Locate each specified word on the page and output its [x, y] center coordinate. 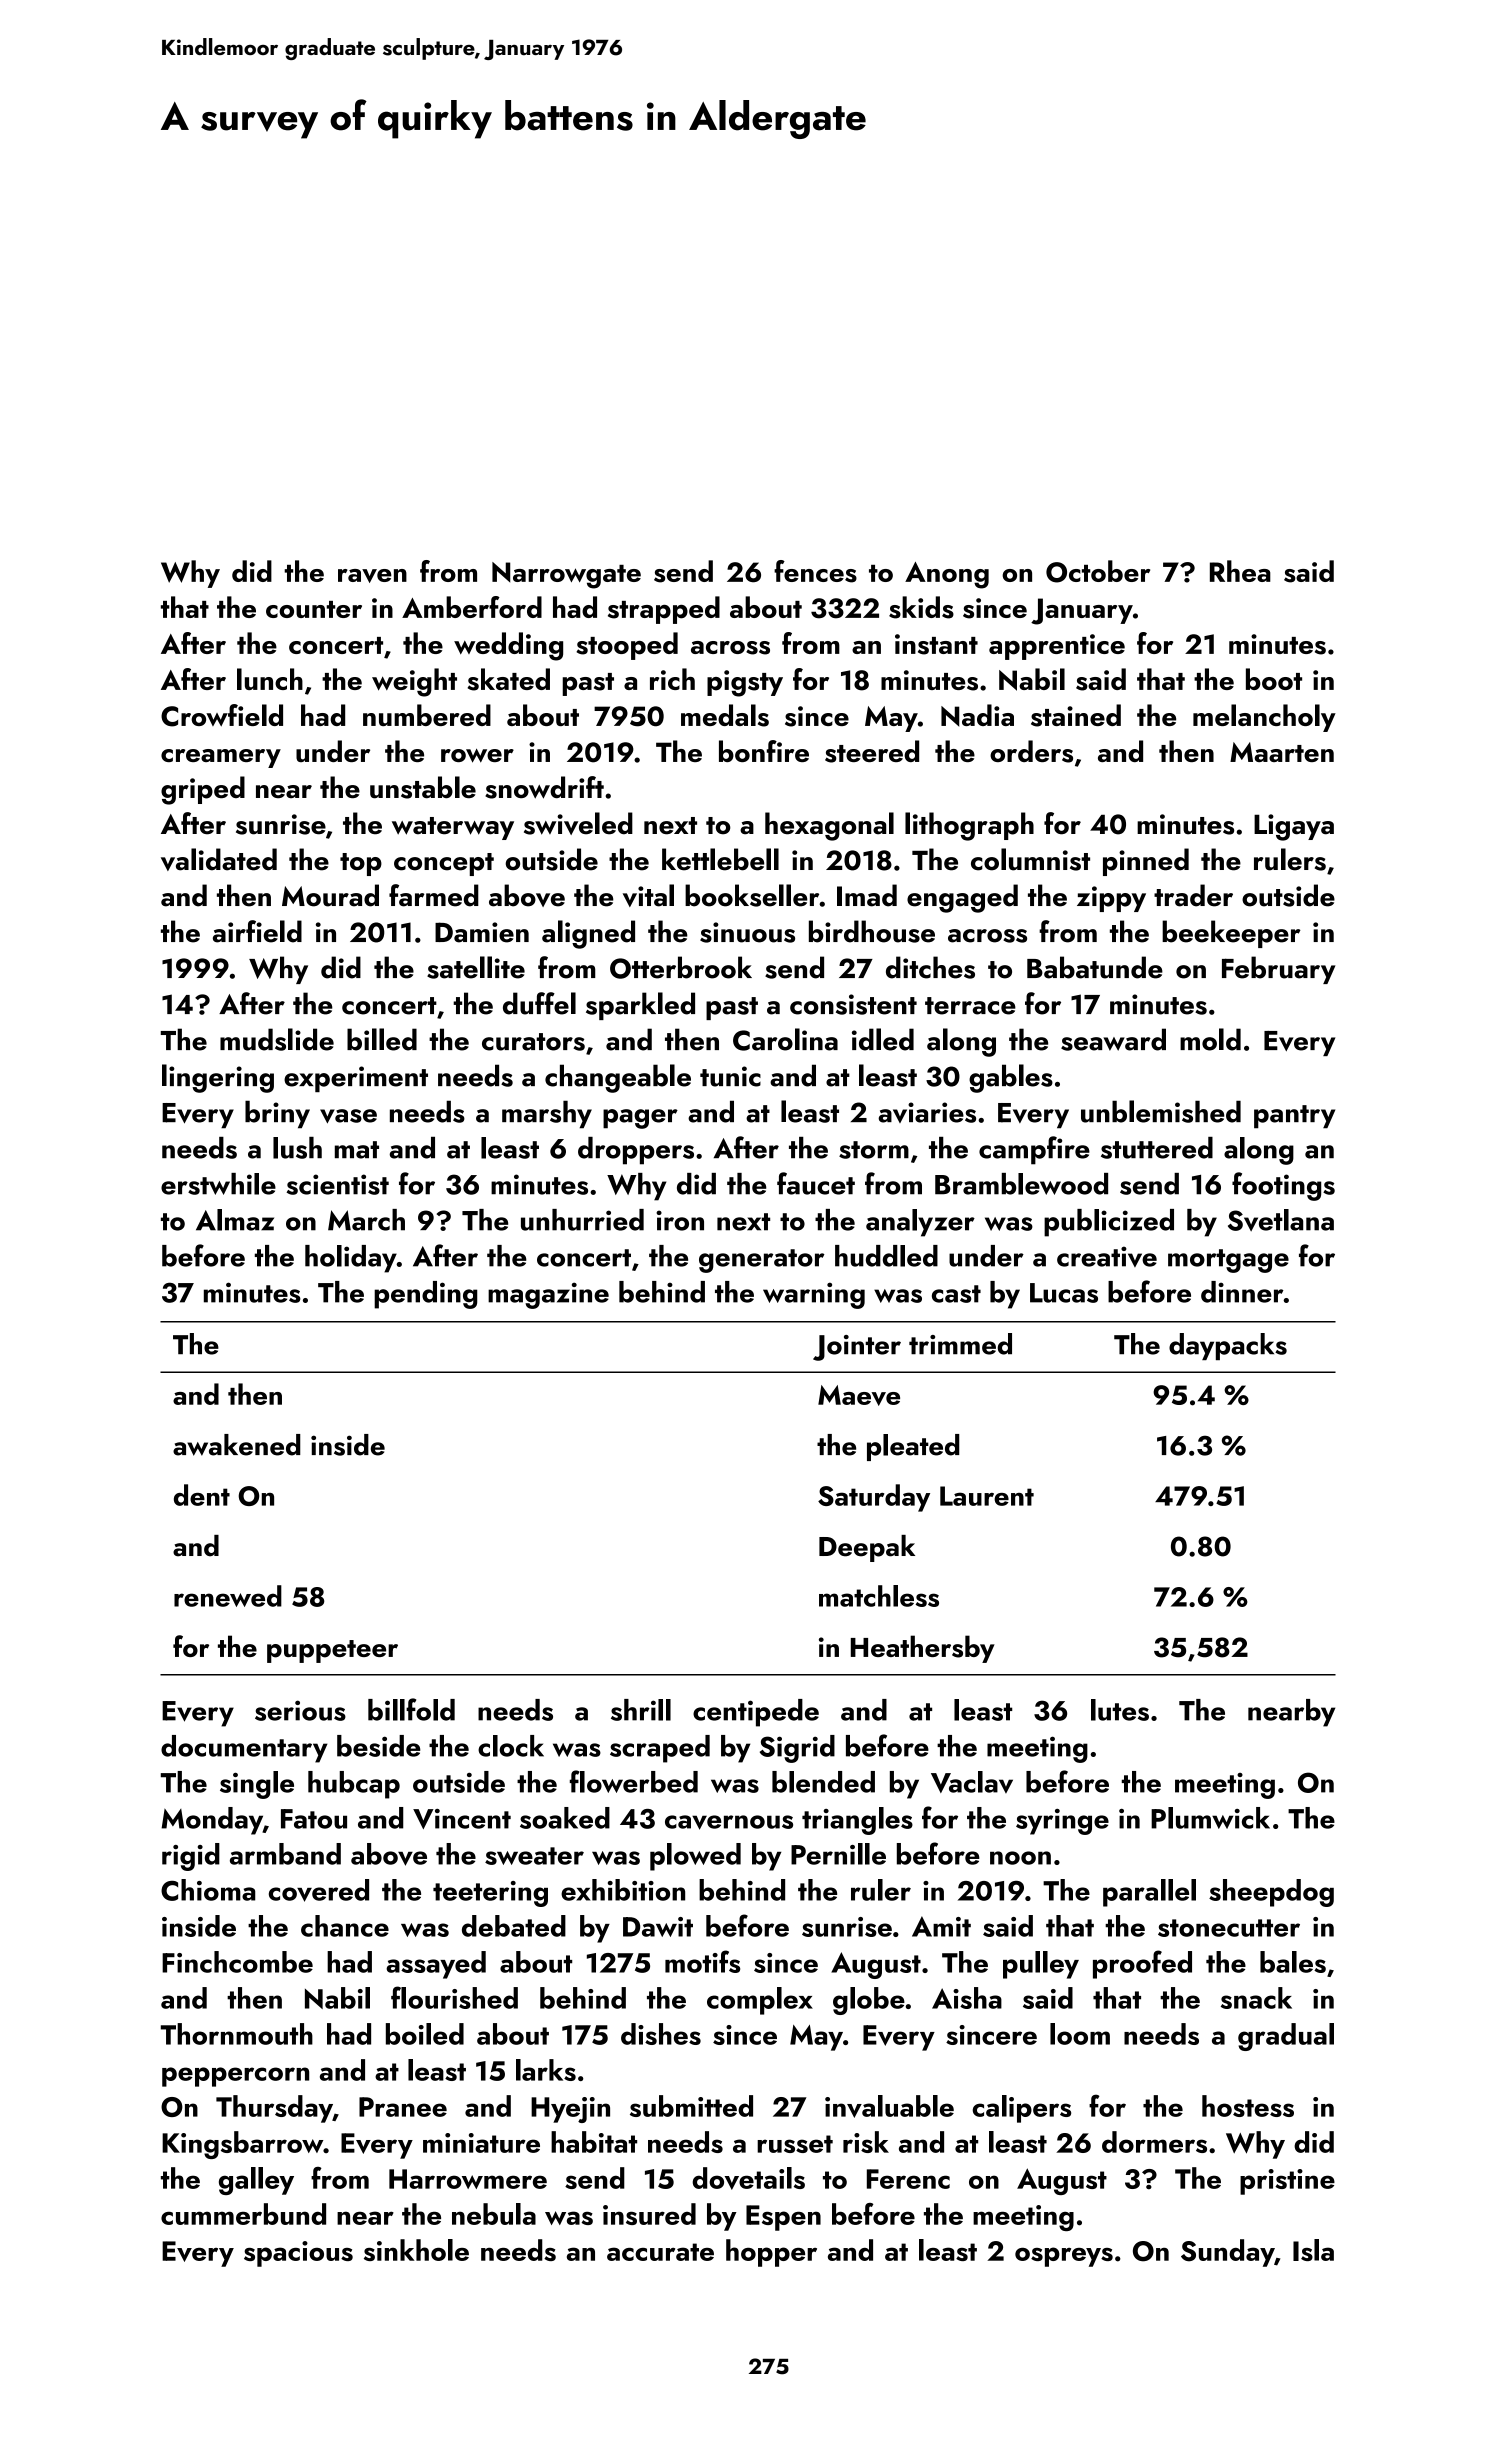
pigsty [745, 683]
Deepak [867, 1548]
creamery [221, 758]
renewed [228, 1596]
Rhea [1240, 571]
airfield [257, 931]
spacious [298, 2254]
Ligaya [1294, 827]
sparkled [640, 1006]
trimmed [960, 1344]
